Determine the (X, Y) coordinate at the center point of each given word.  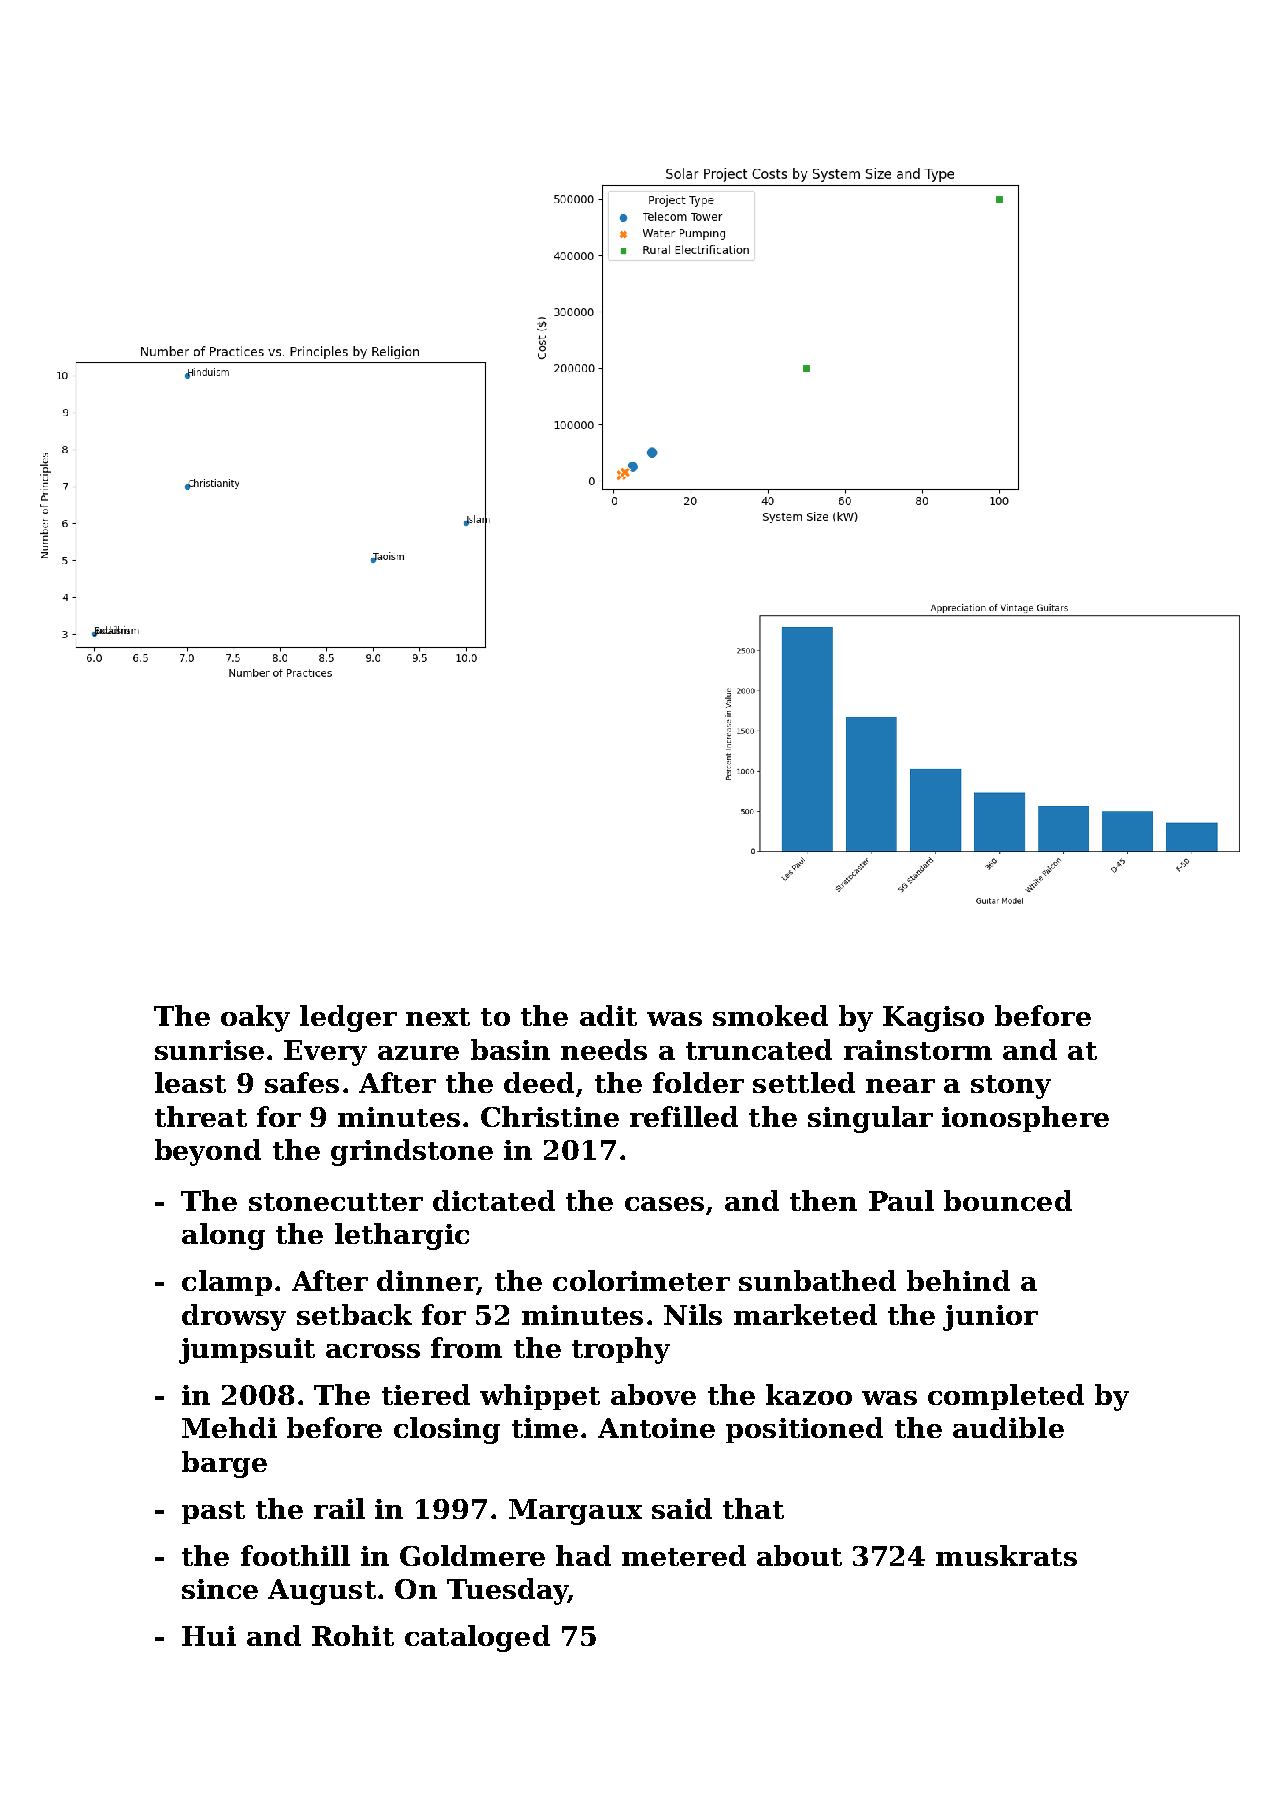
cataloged (477, 1638)
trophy (621, 1350)
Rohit (353, 1635)
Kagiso (933, 1019)
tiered (426, 1394)
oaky (255, 1018)
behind (958, 1280)
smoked (770, 1015)
